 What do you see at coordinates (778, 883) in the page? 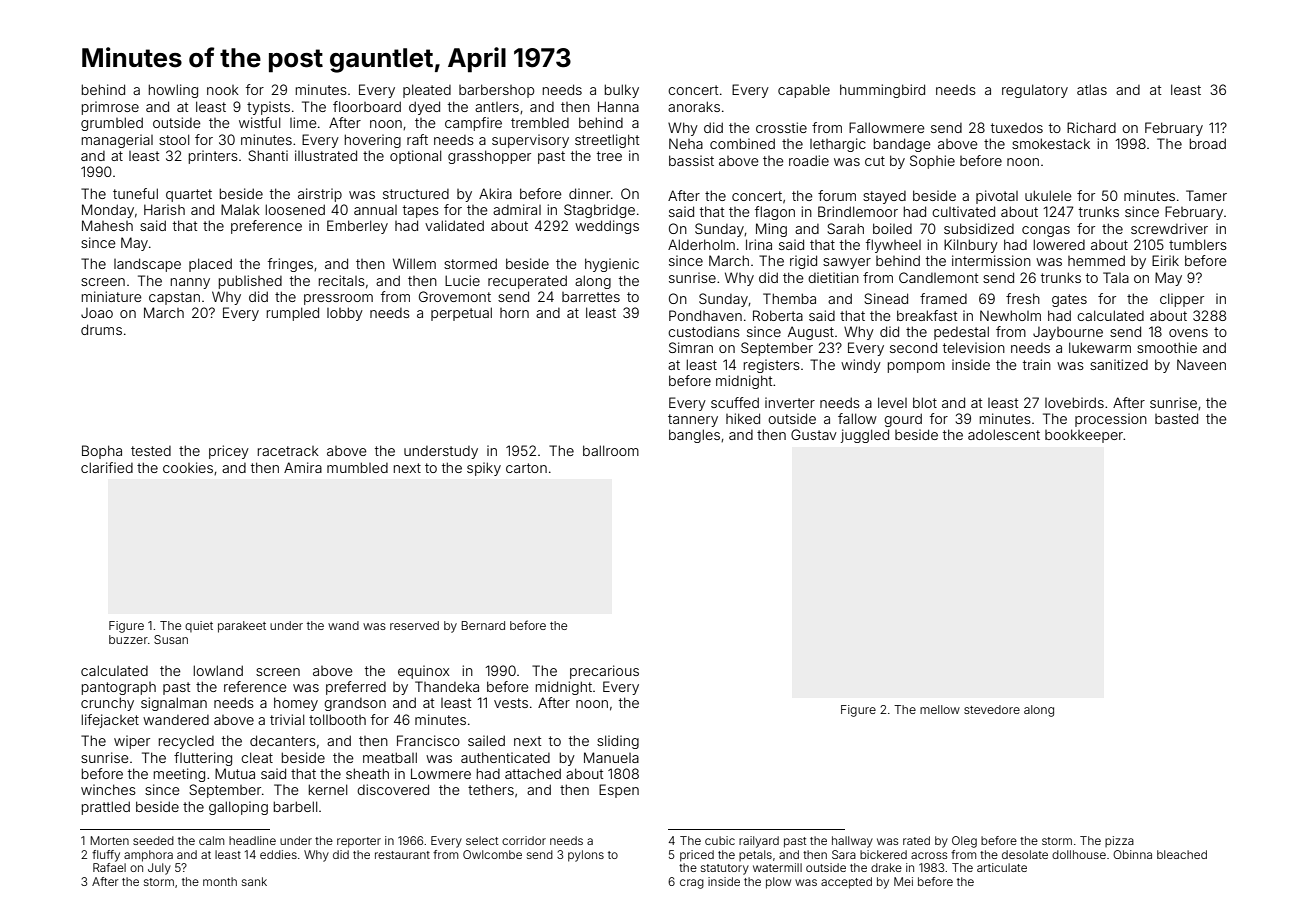
I see `plow` at bounding box center [778, 883].
